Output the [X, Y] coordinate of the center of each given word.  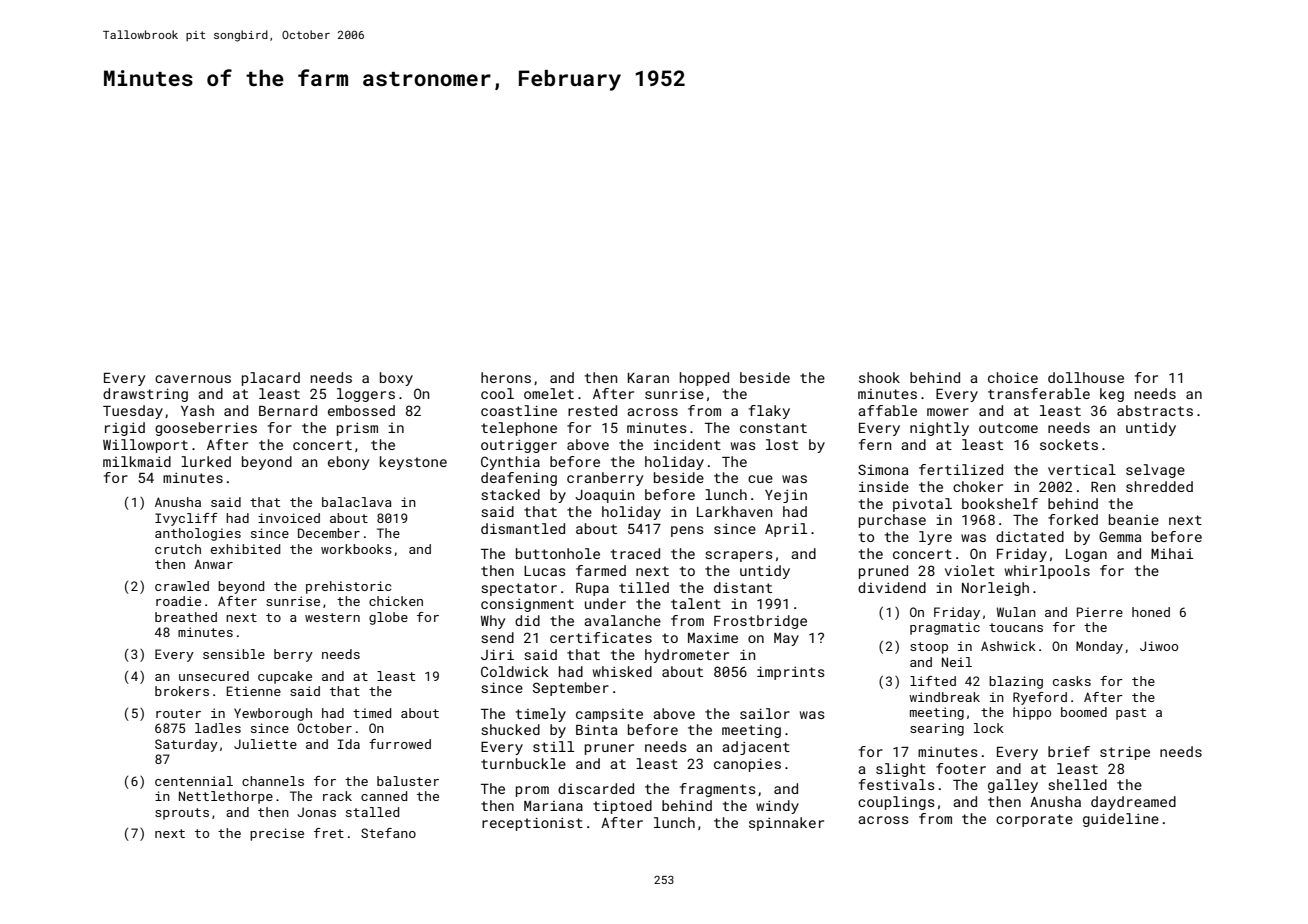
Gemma [1120, 536]
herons [506, 377]
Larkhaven [734, 511]
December [329, 533]
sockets [1069, 444]
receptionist [532, 824]
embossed [361, 410]
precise [277, 834]
